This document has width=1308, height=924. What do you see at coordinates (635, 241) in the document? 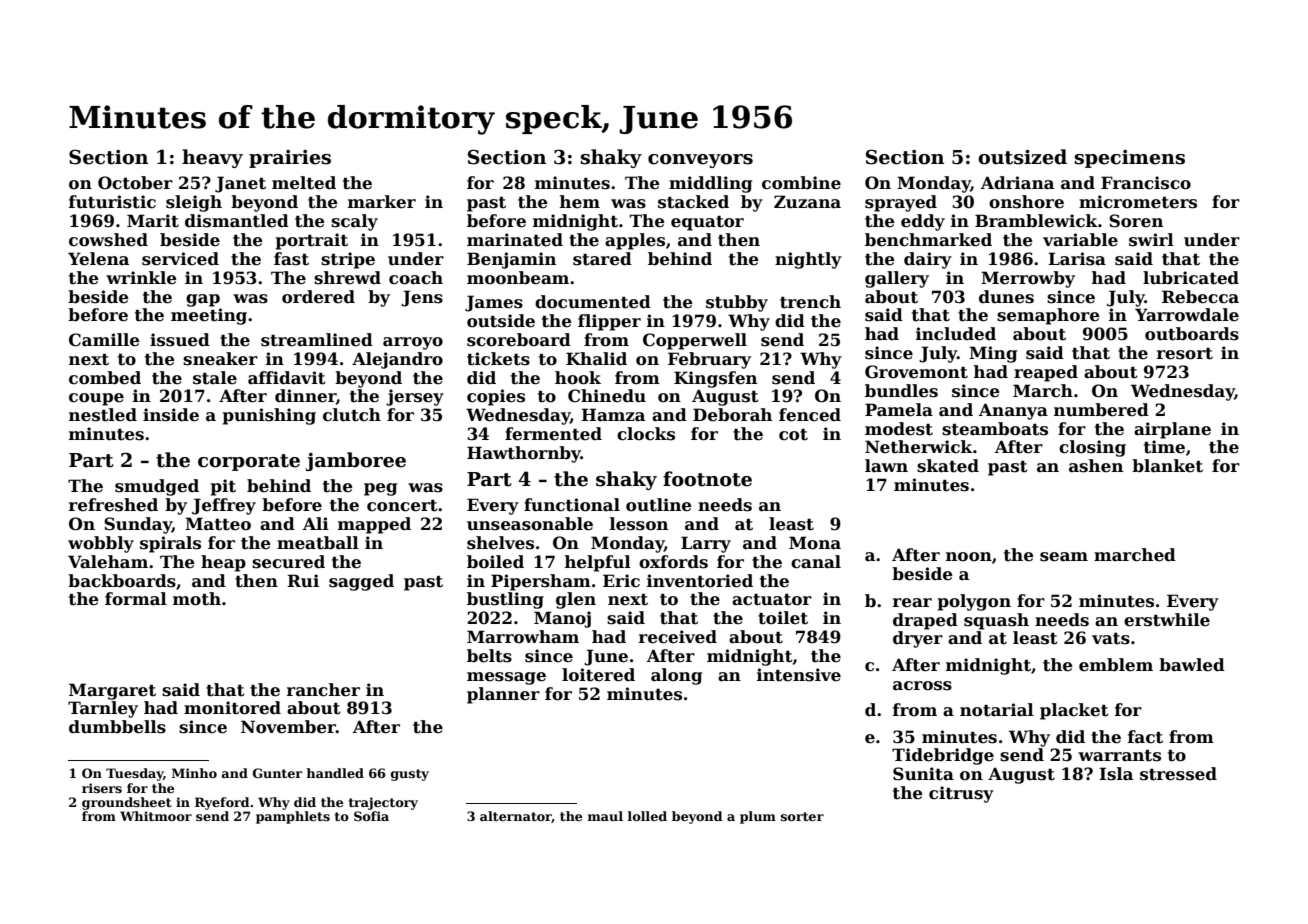
I see `apples` at bounding box center [635, 241].
